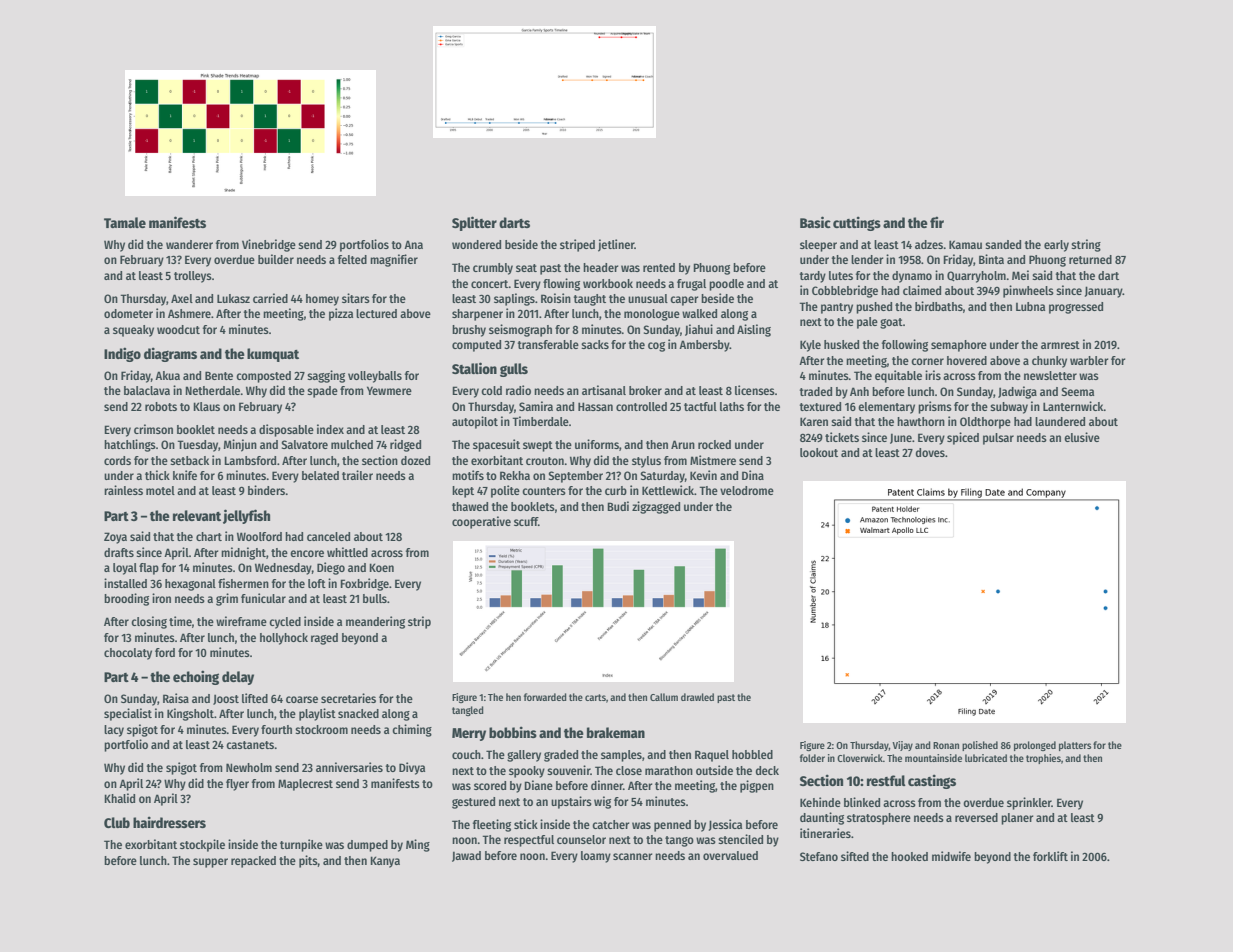 This image has width=1233, height=952. What do you see at coordinates (1075, 746) in the image?
I see `platters` at bounding box center [1075, 746].
